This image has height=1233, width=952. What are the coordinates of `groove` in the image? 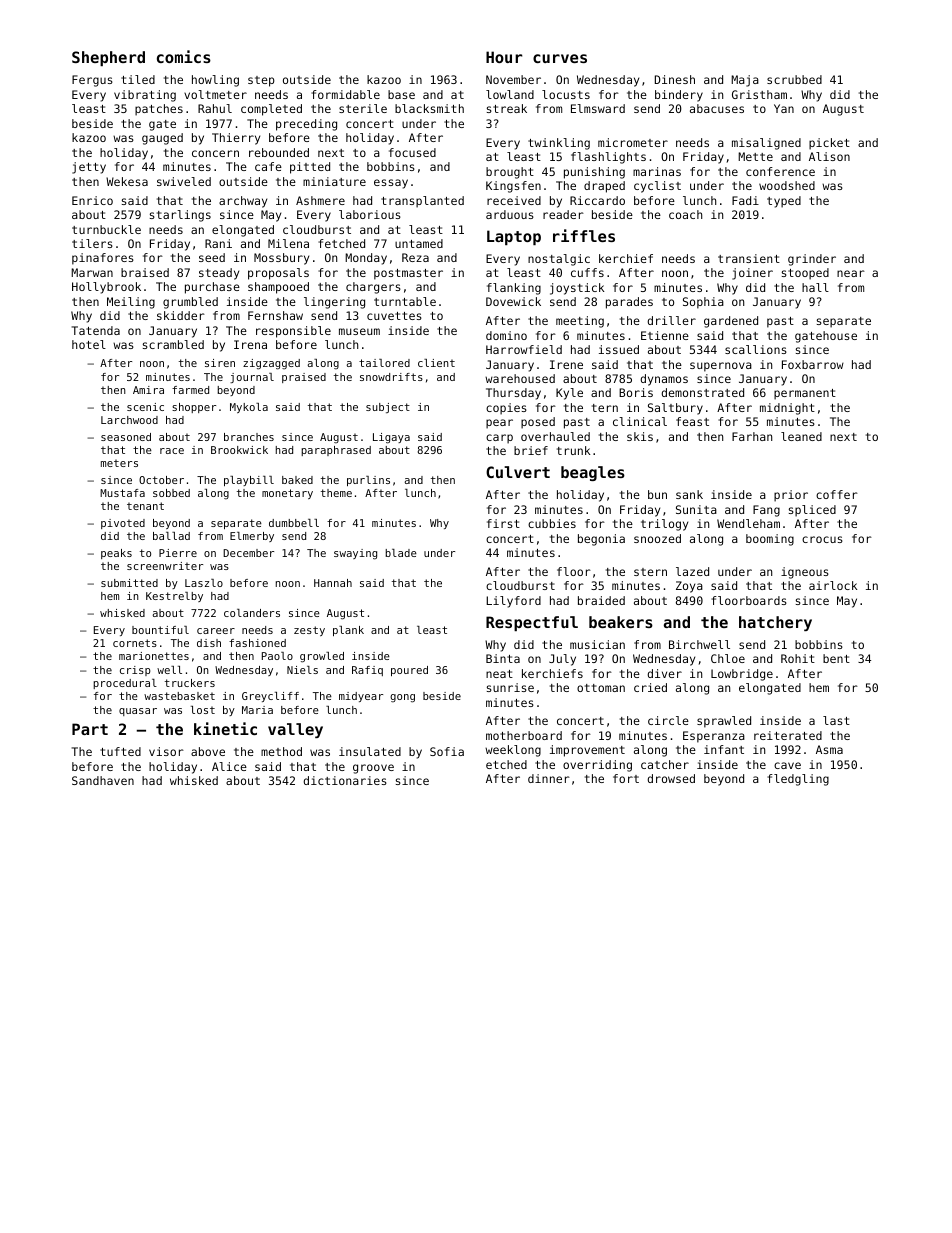 It's located at (373, 769).
